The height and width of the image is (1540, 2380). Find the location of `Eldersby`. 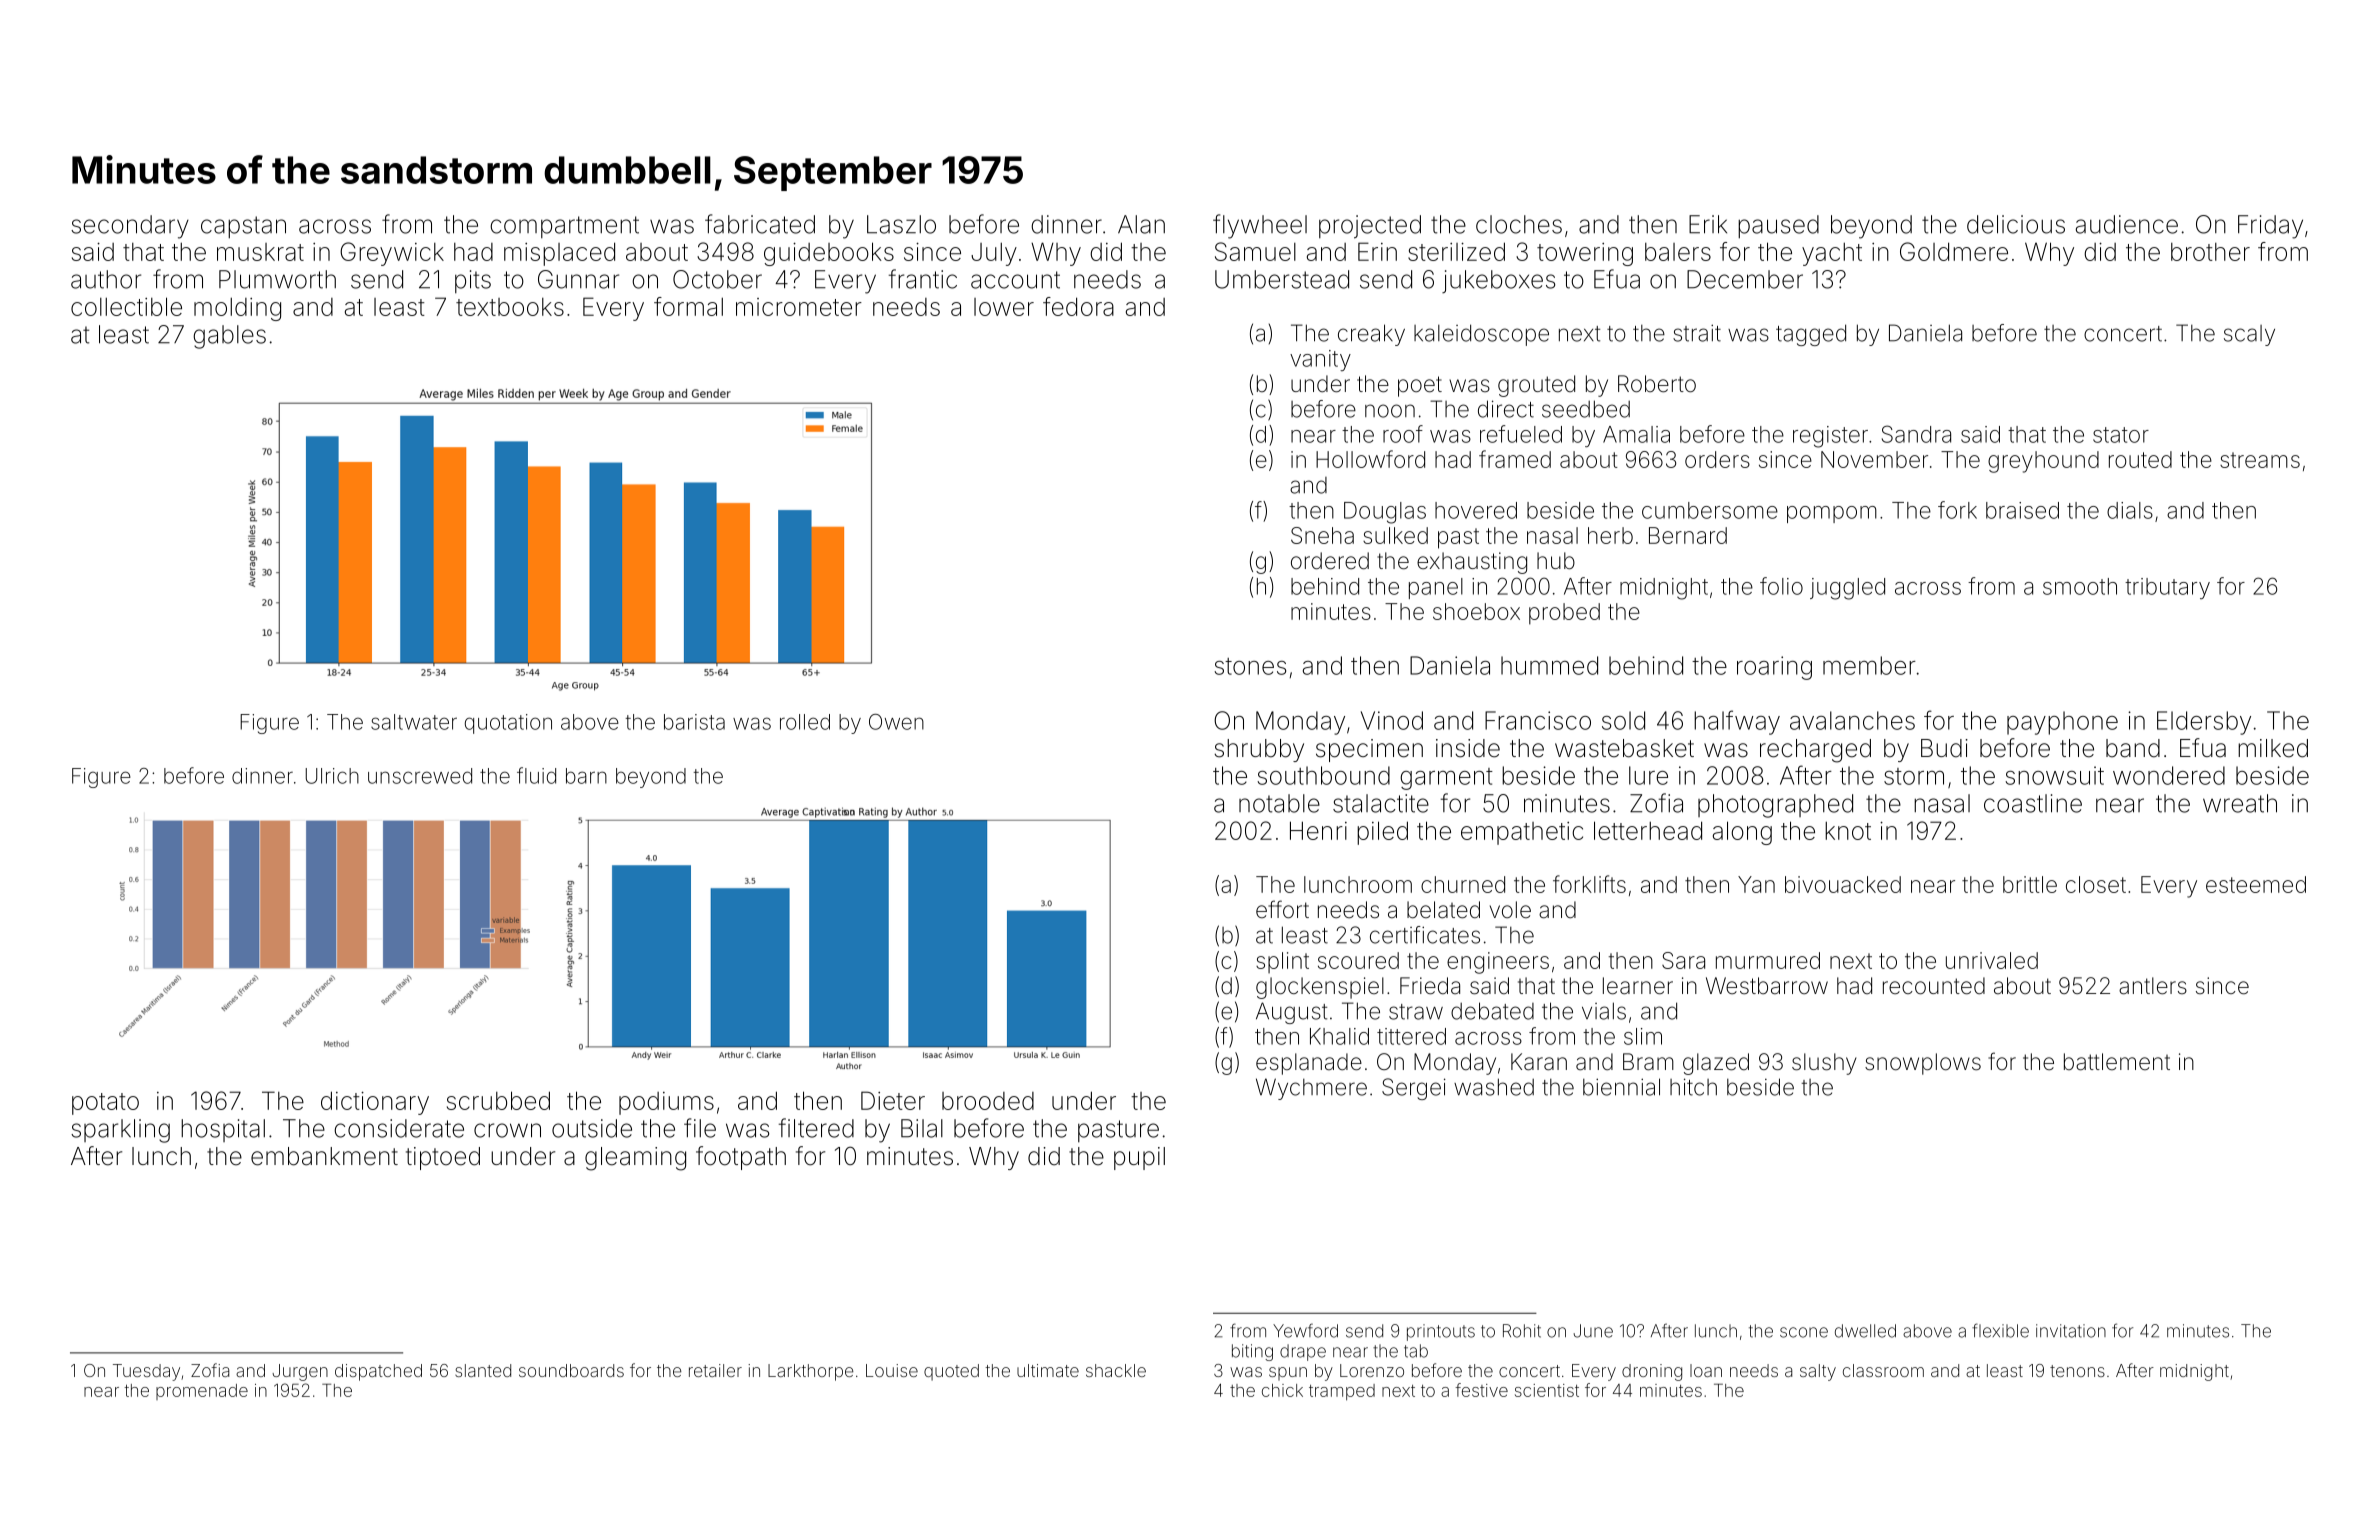

Eldersby is located at coordinates (2204, 723).
